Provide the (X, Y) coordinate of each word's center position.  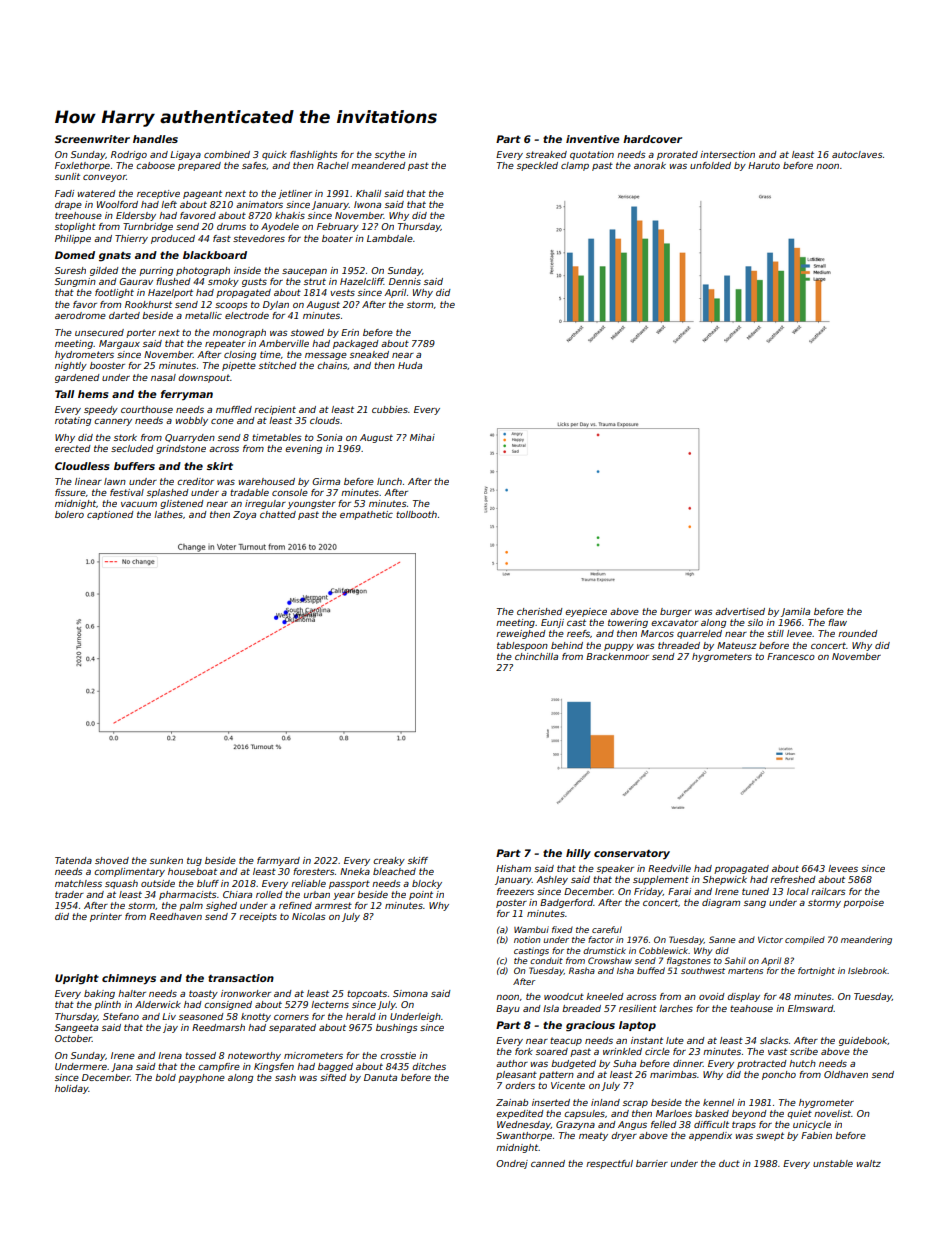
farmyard (278, 861)
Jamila (795, 612)
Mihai (422, 437)
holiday (72, 1089)
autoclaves (857, 154)
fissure (70, 492)
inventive (593, 139)
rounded (858, 633)
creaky (389, 861)
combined (227, 154)
